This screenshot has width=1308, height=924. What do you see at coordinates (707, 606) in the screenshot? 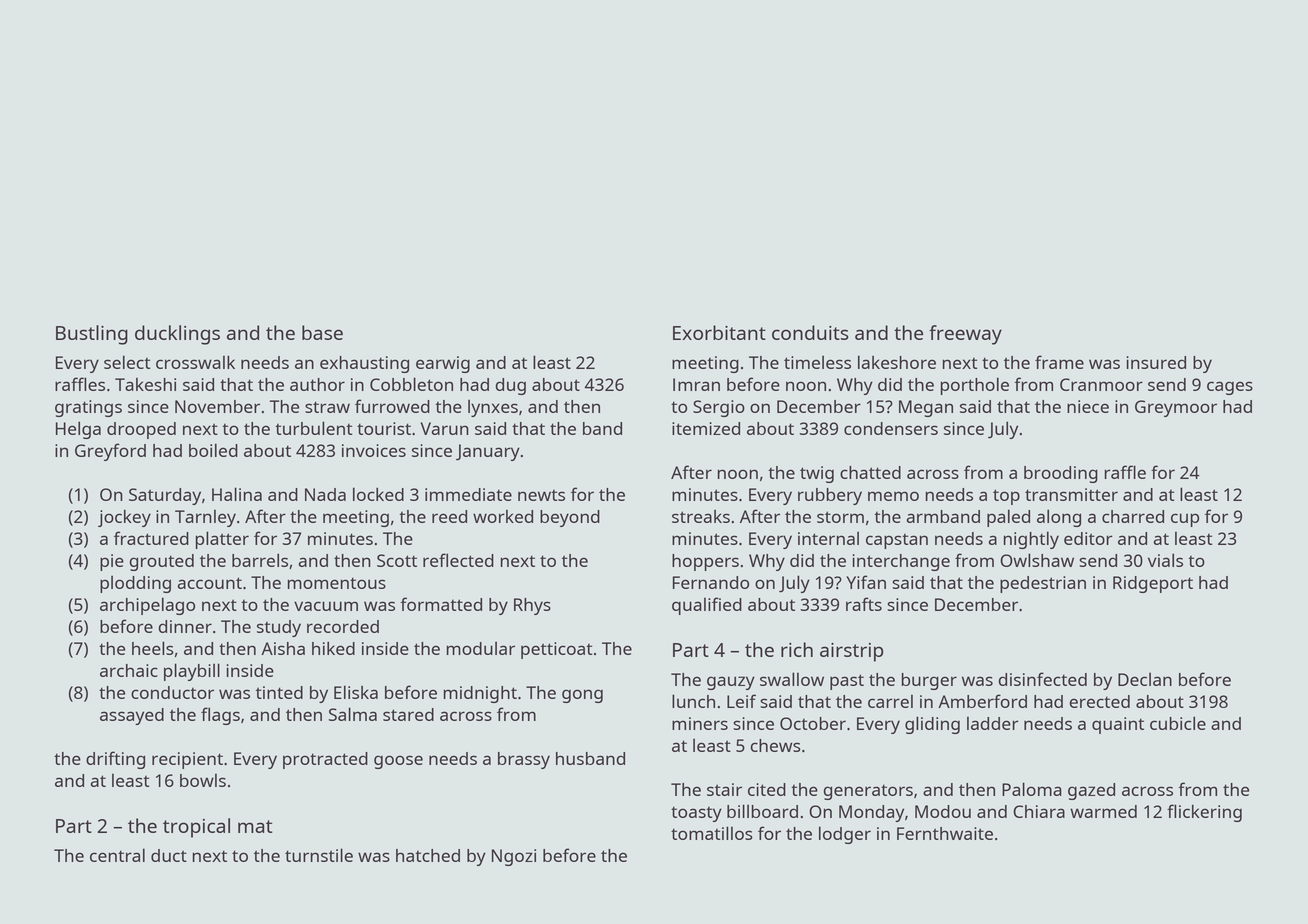
I see `qualified` at bounding box center [707, 606].
